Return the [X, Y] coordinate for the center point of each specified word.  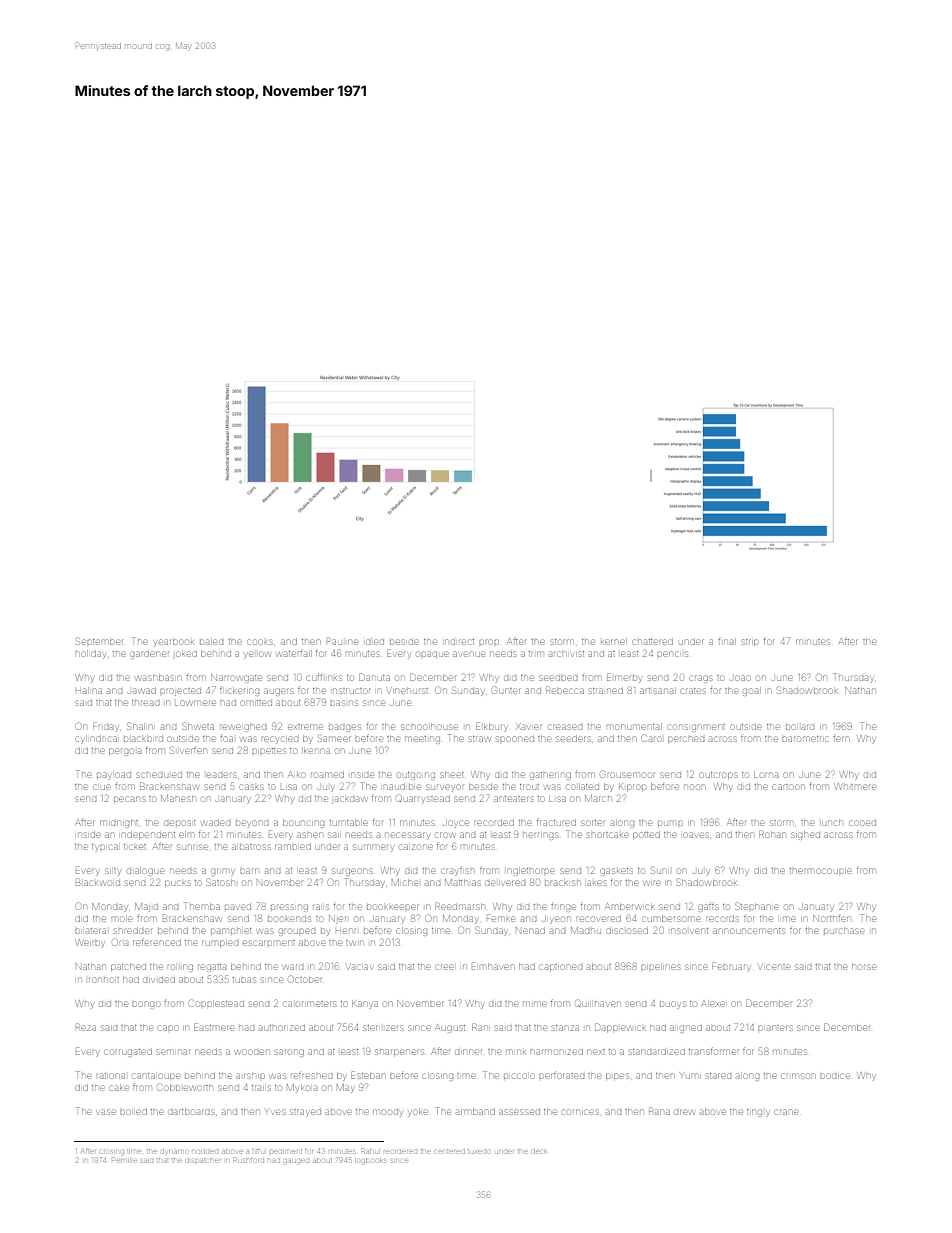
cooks [260, 642]
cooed [863, 823]
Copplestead [216, 1003]
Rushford [249, 1160]
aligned [686, 1029]
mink [516, 1051]
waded [216, 823]
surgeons [352, 872]
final [726, 642]
